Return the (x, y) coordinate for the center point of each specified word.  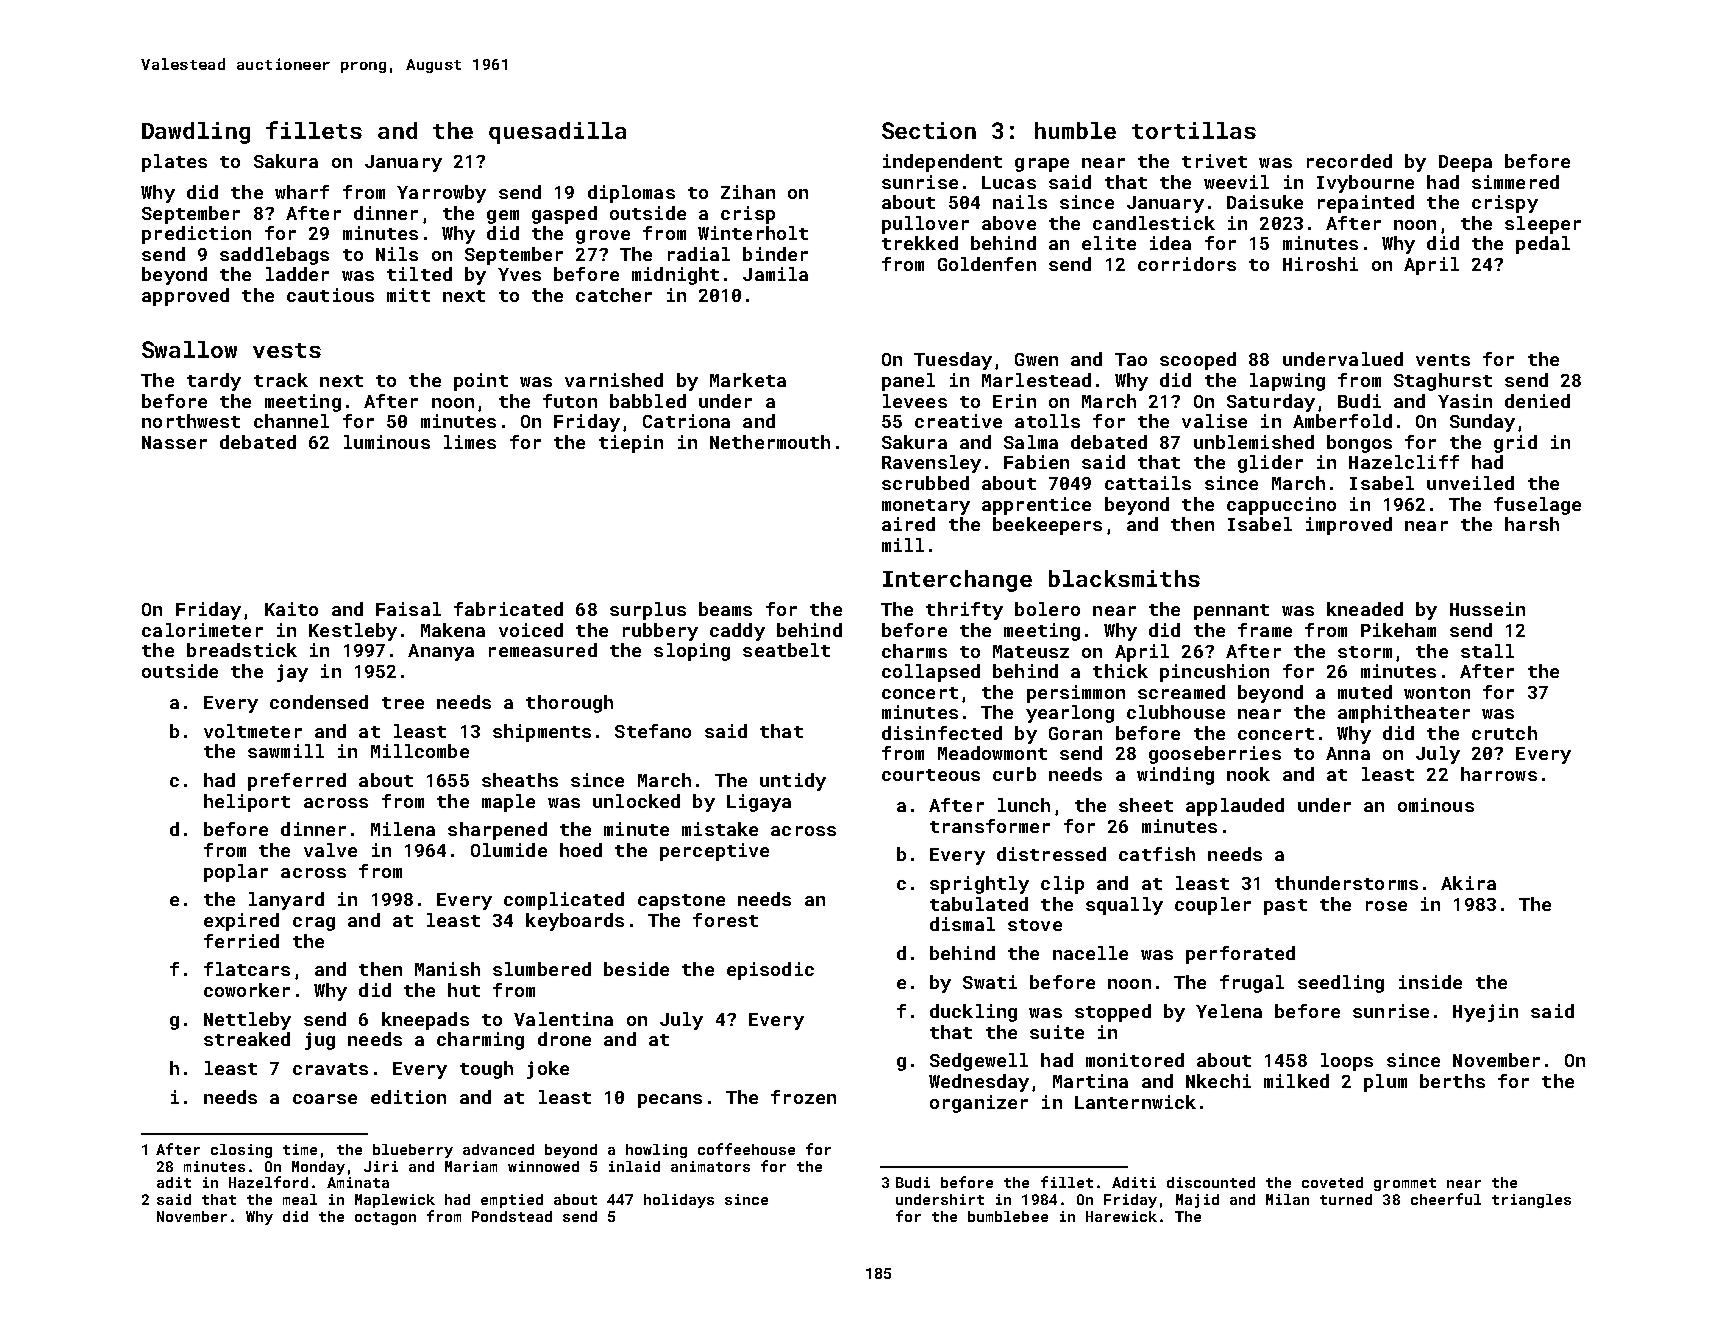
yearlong (1070, 714)
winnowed (543, 1166)
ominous (1436, 805)
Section (929, 130)
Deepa (1465, 163)
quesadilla (557, 133)
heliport (247, 803)
